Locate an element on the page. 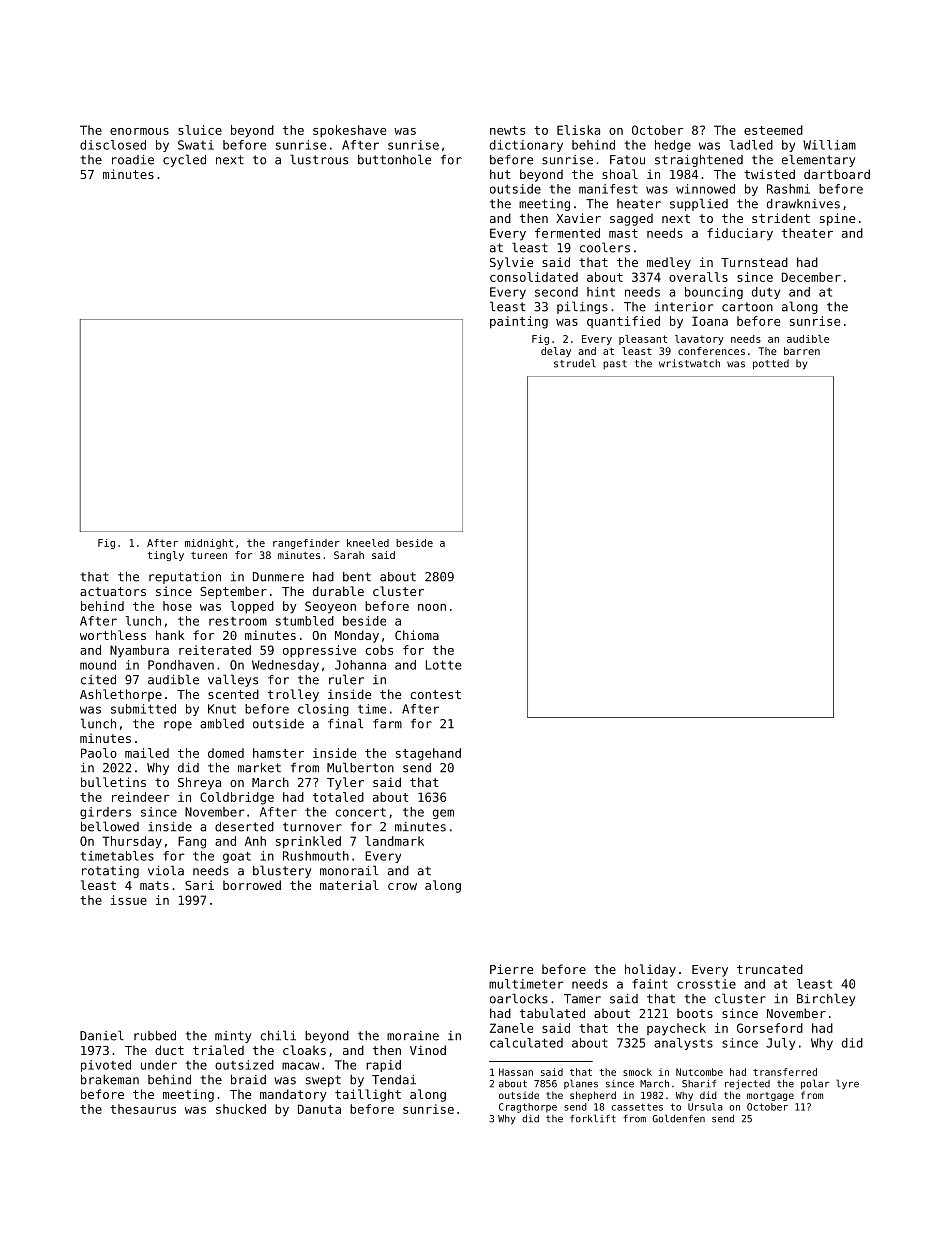 This document has height=1233, width=952. contest is located at coordinates (435, 694).
